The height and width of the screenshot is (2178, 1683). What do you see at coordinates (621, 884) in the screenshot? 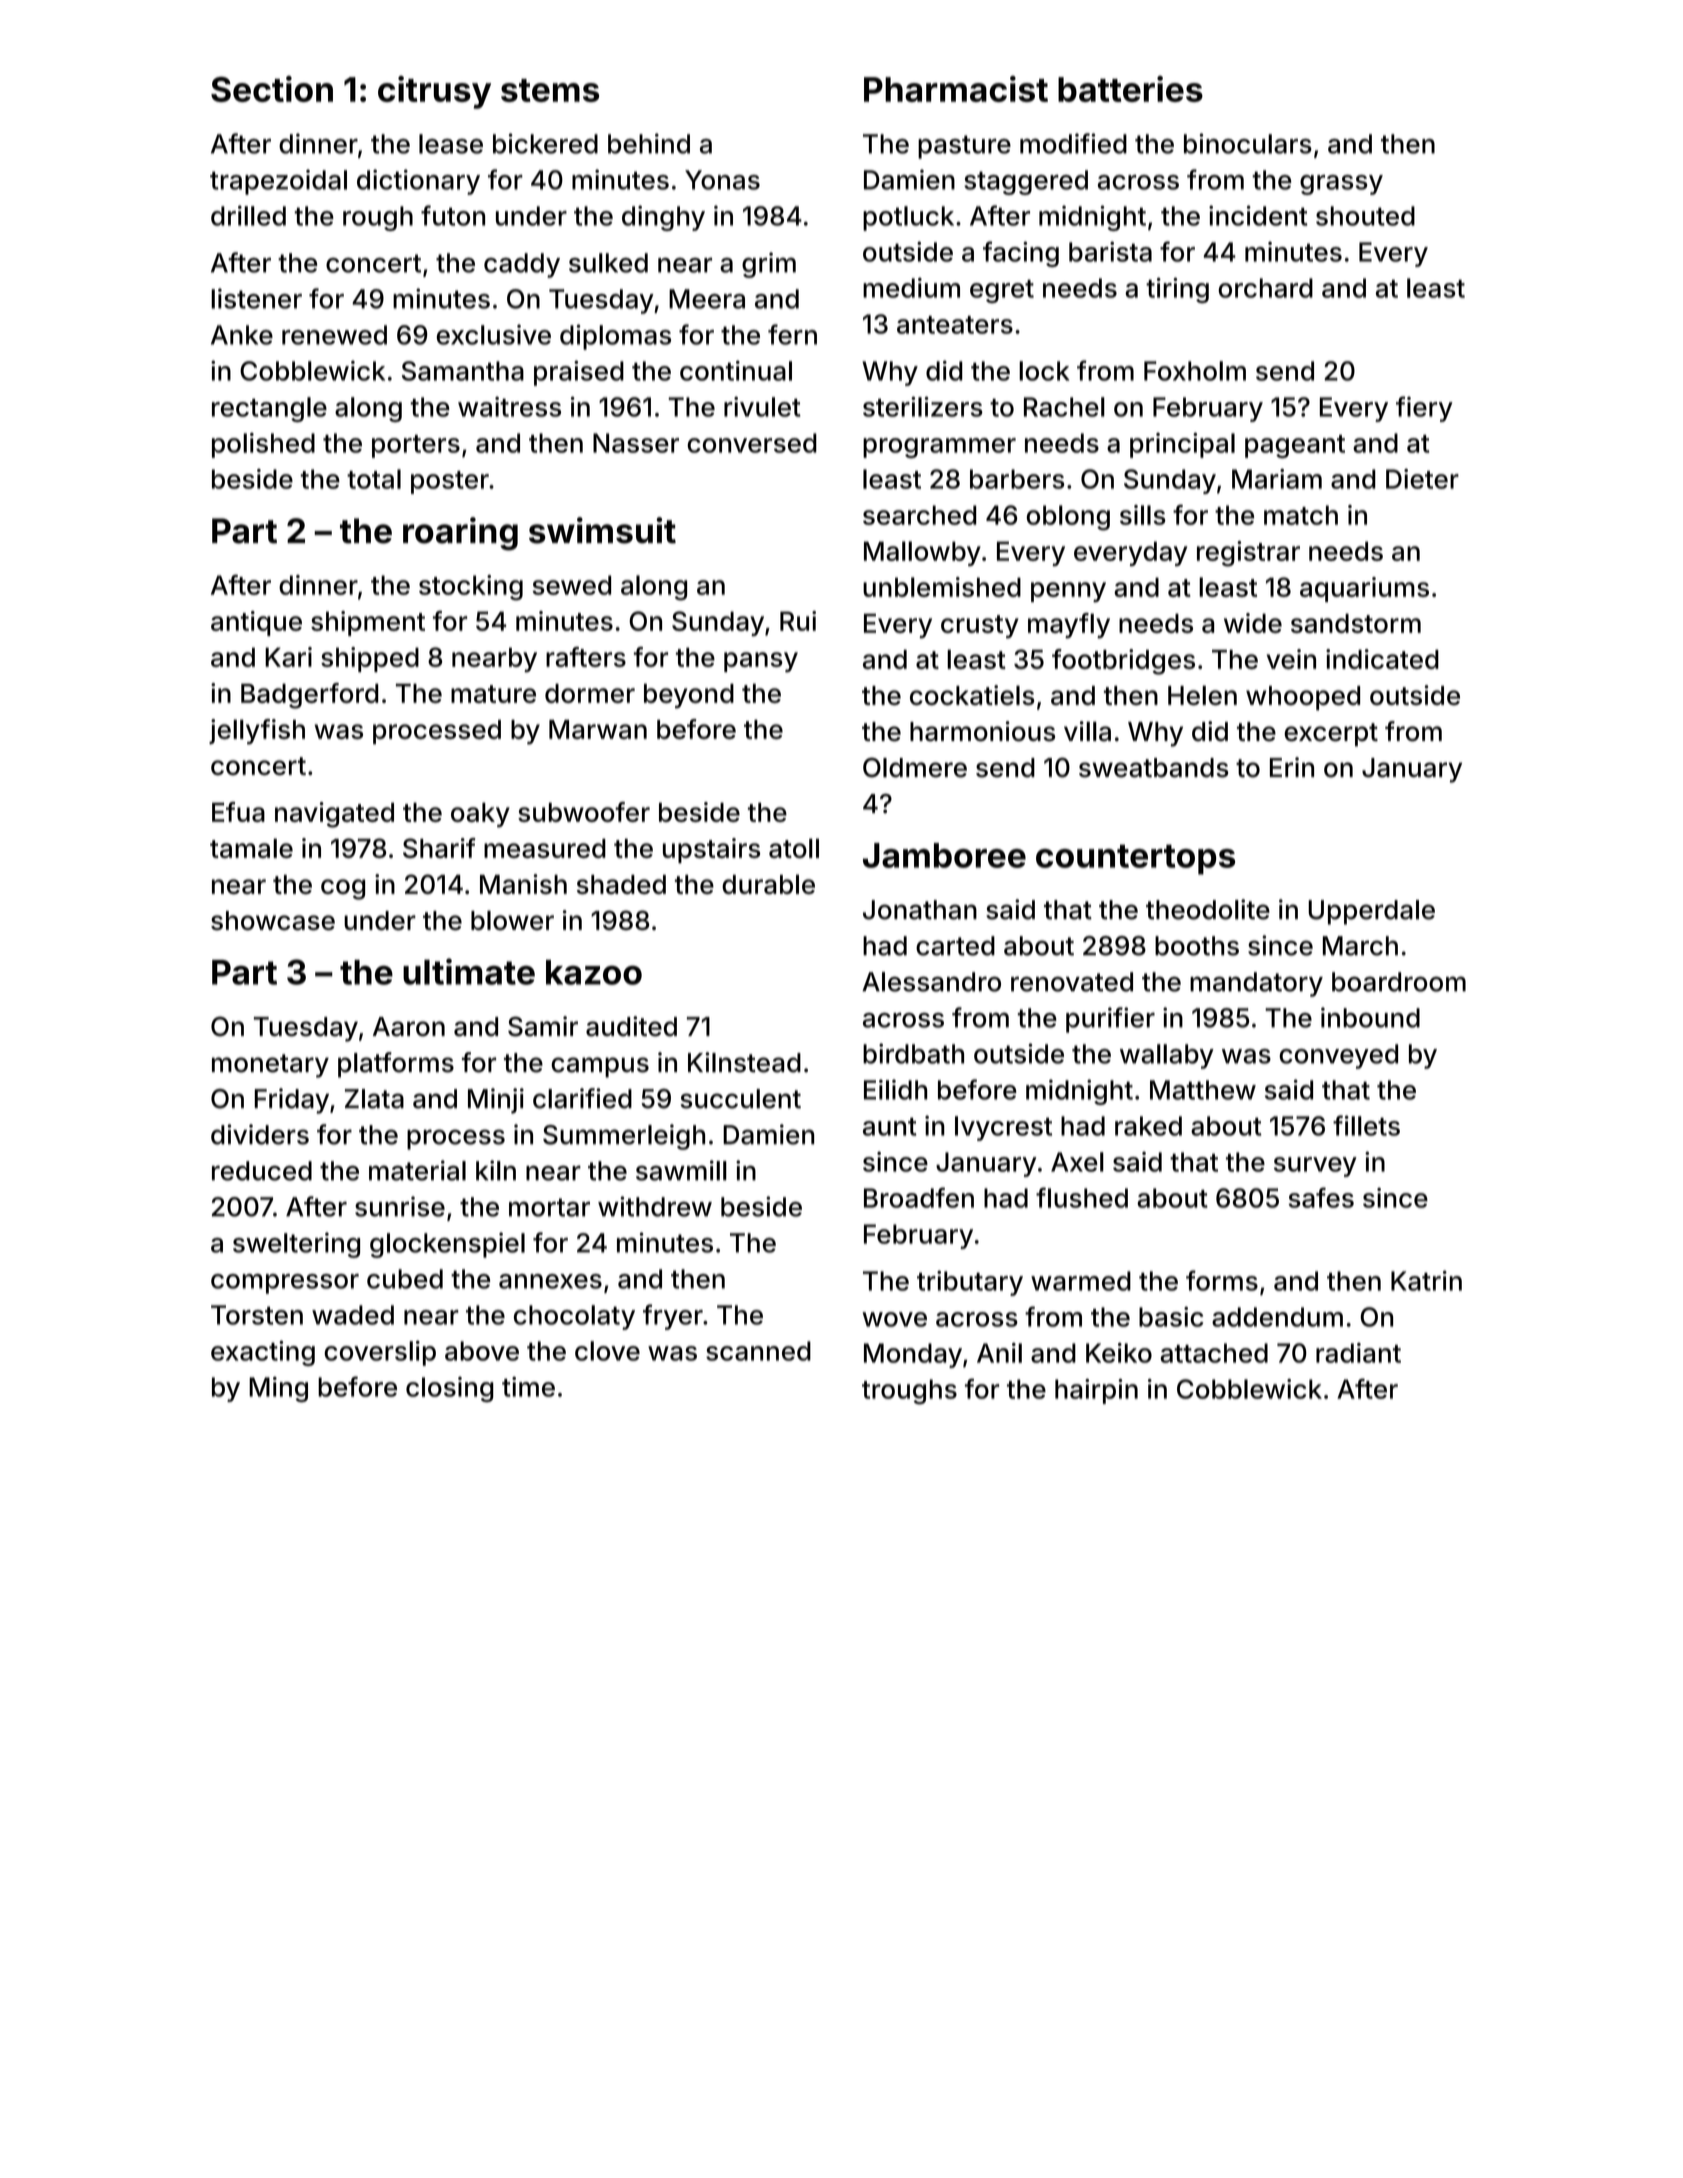
I see `shaded` at bounding box center [621, 884].
